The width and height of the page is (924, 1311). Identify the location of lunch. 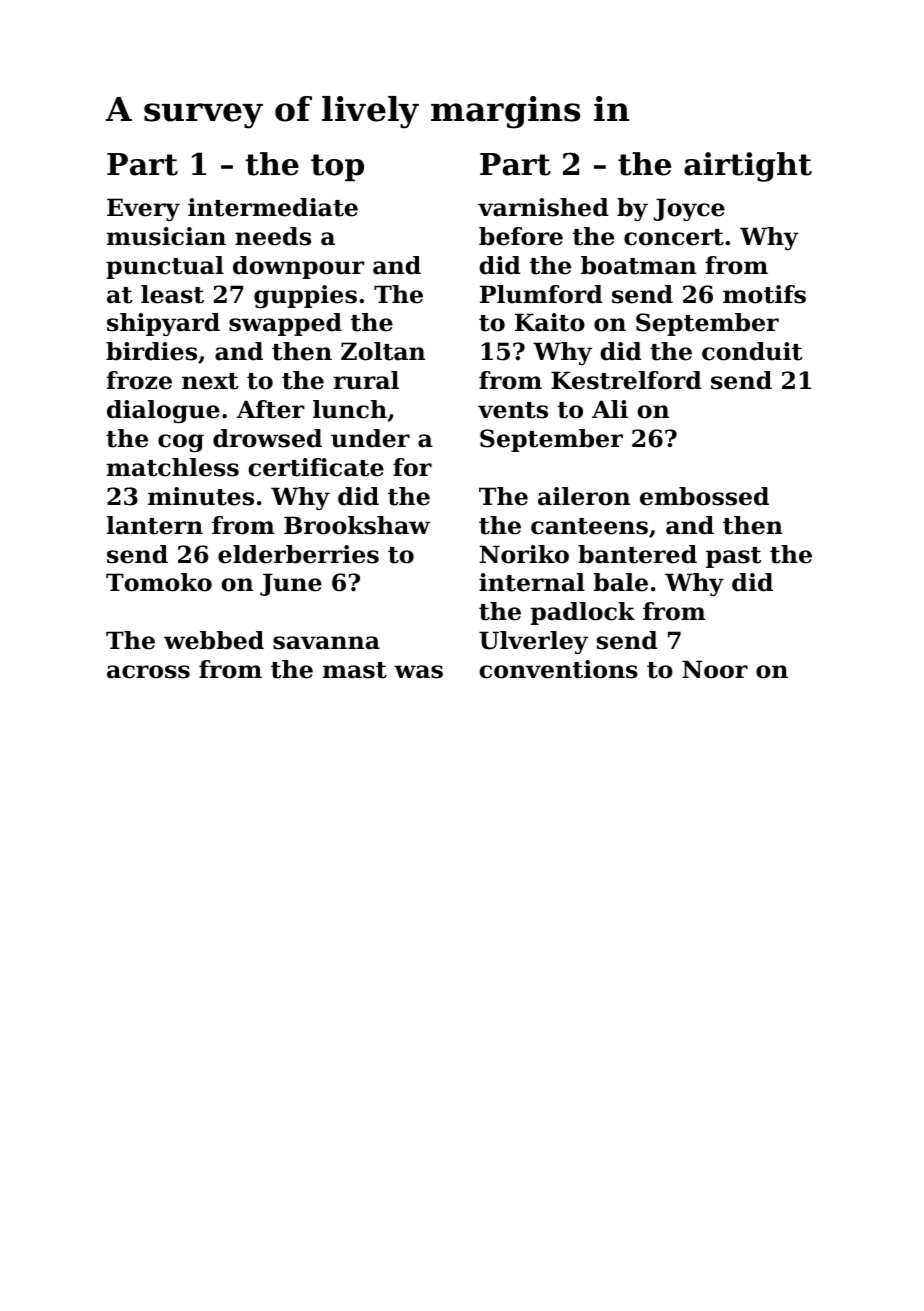
(350, 409).
